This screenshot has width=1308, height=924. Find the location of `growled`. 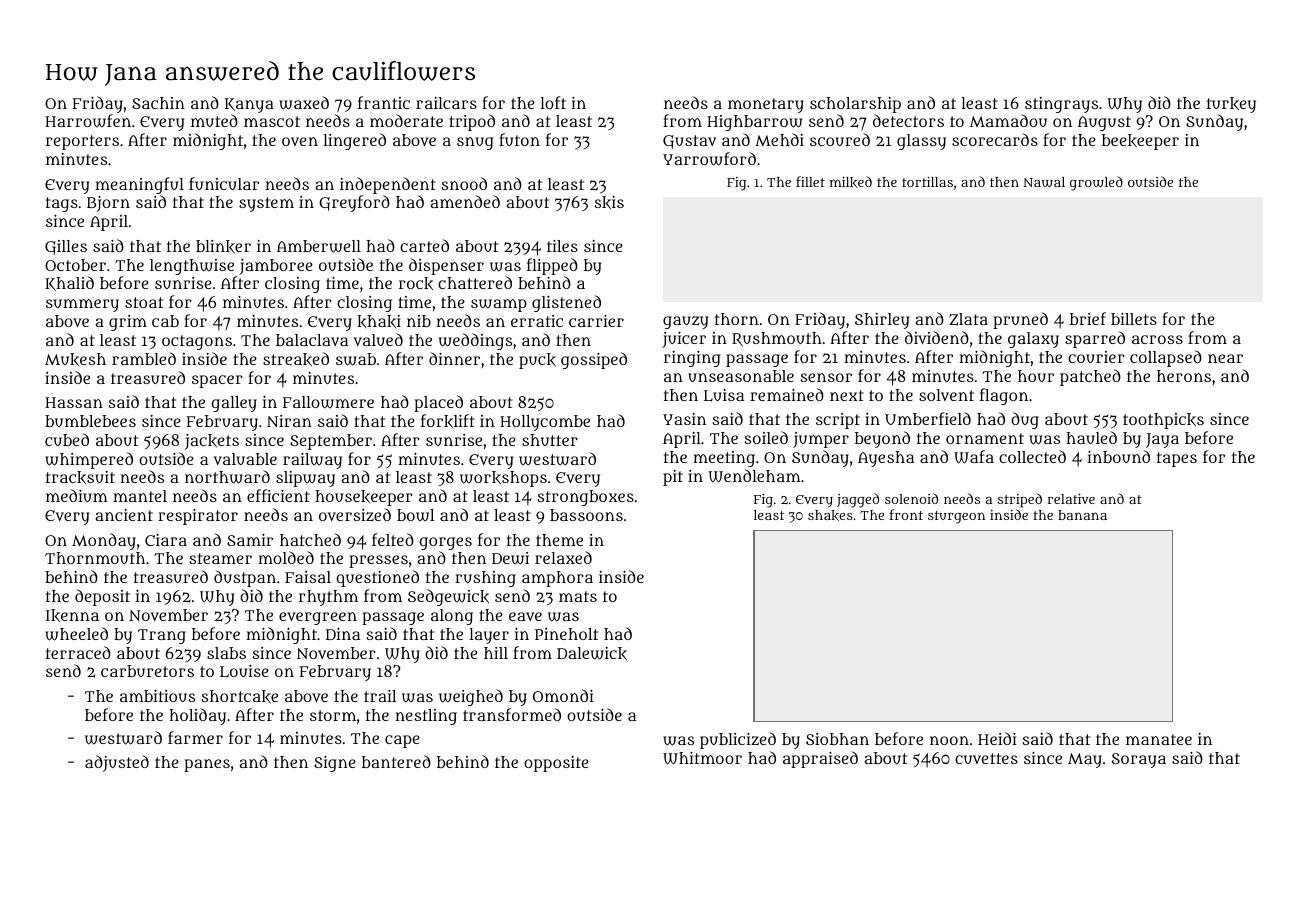

growled is located at coordinates (1096, 183).
